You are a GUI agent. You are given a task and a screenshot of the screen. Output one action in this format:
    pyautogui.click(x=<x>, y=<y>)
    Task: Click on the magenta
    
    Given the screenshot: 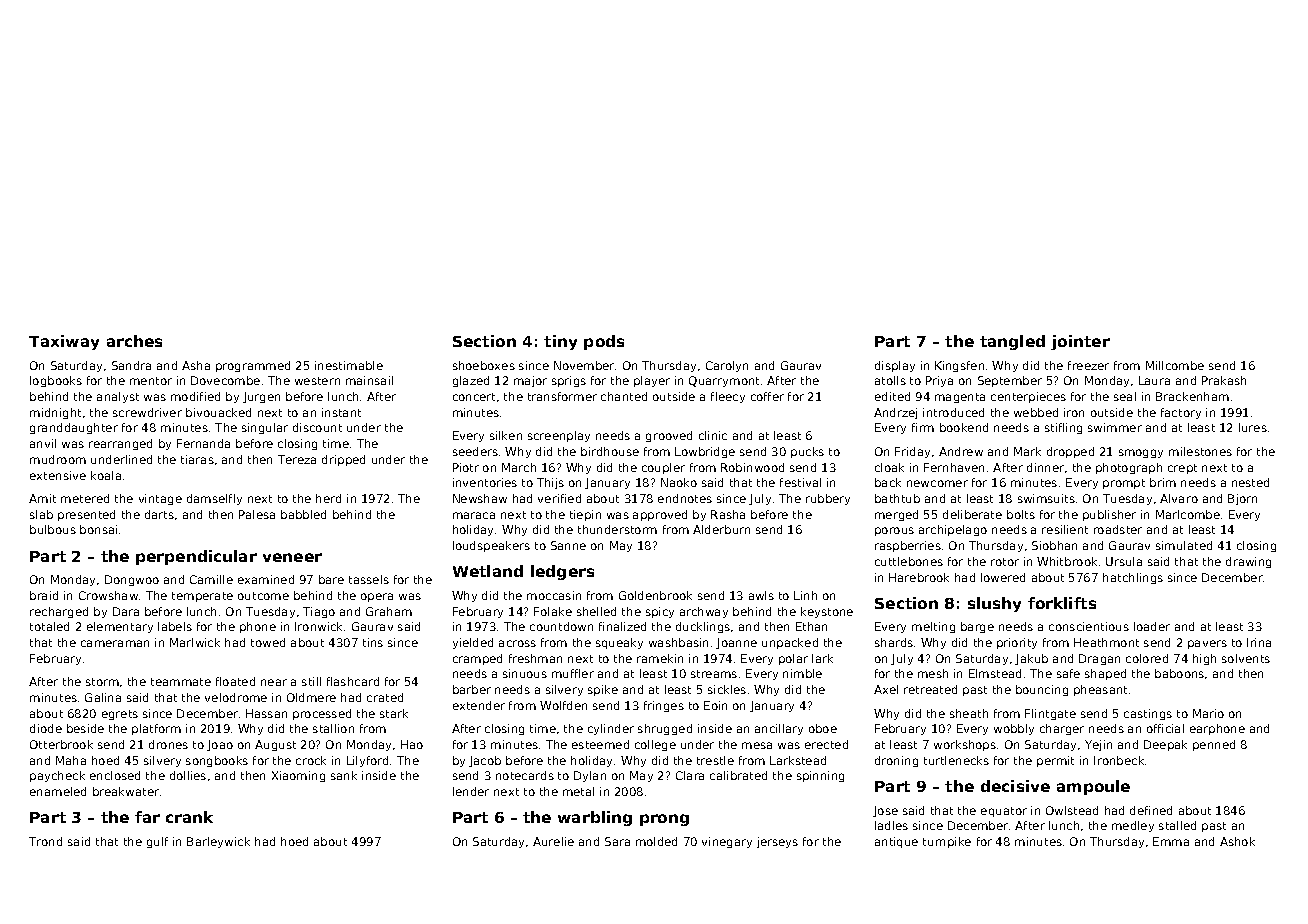 What is the action you would take?
    pyautogui.click(x=960, y=398)
